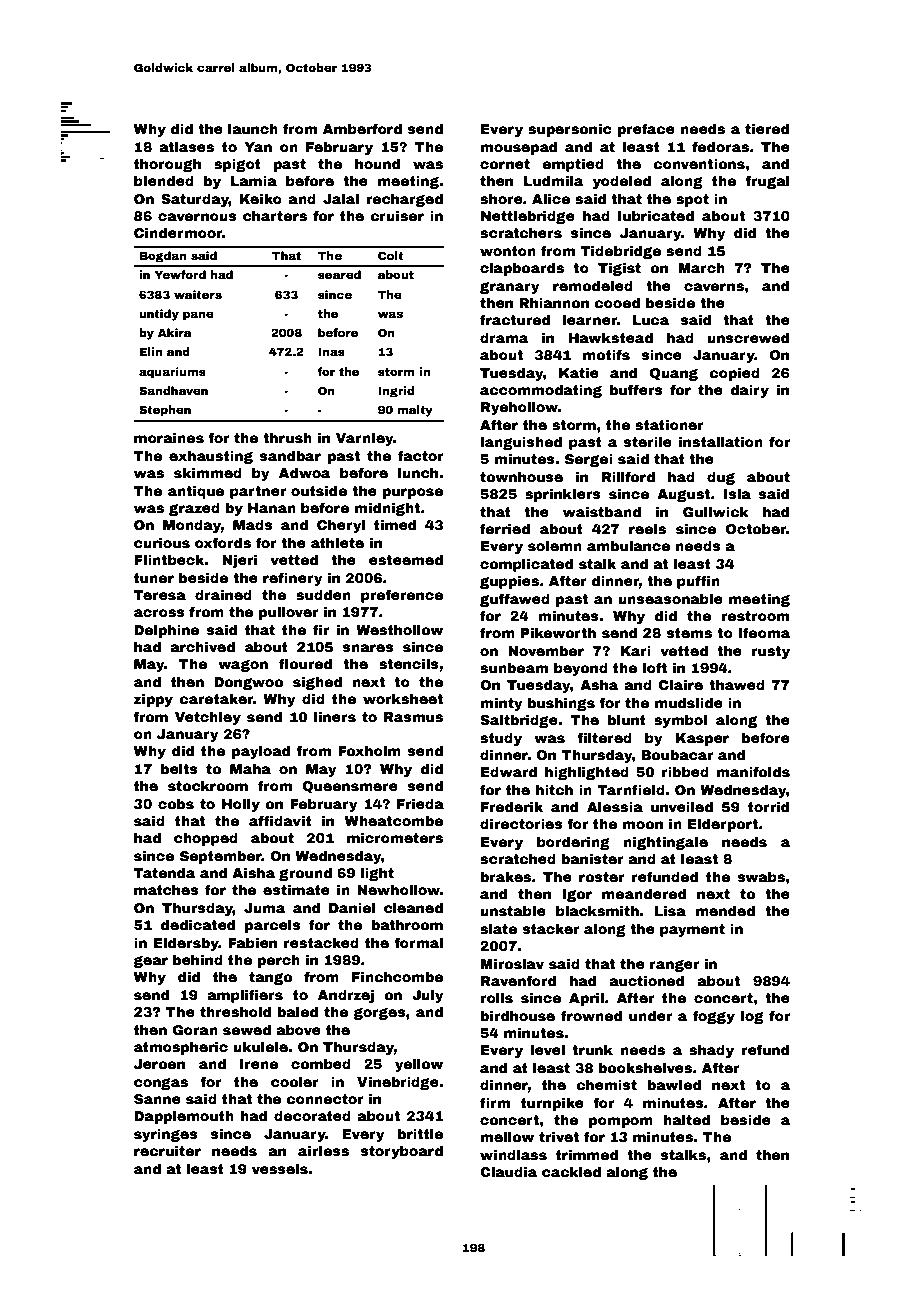  Describe the element at coordinates (377, 163) in the screenshot. I see `hound` at that location.
